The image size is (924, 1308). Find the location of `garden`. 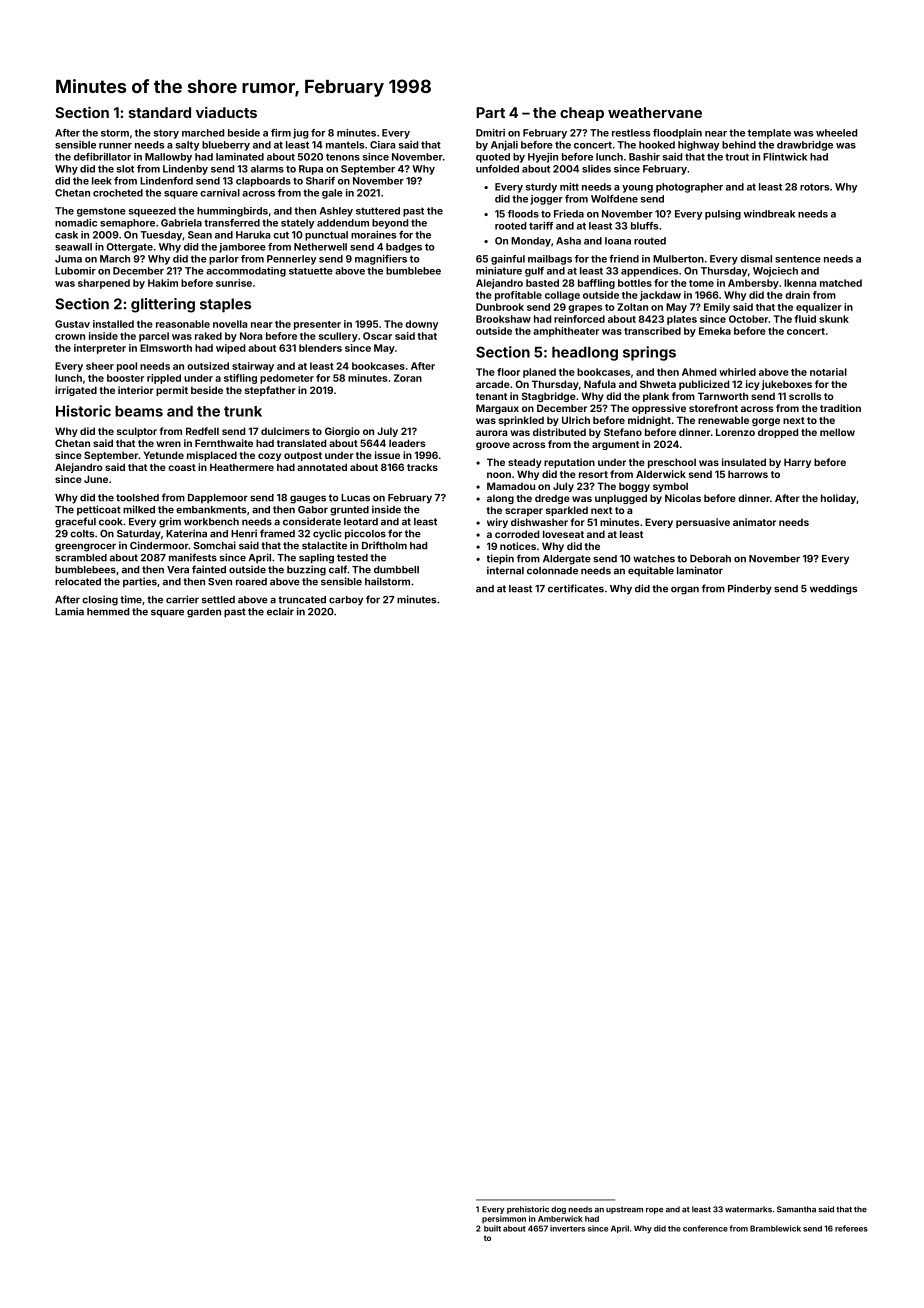

garden is located at coordinates (204, 613).
